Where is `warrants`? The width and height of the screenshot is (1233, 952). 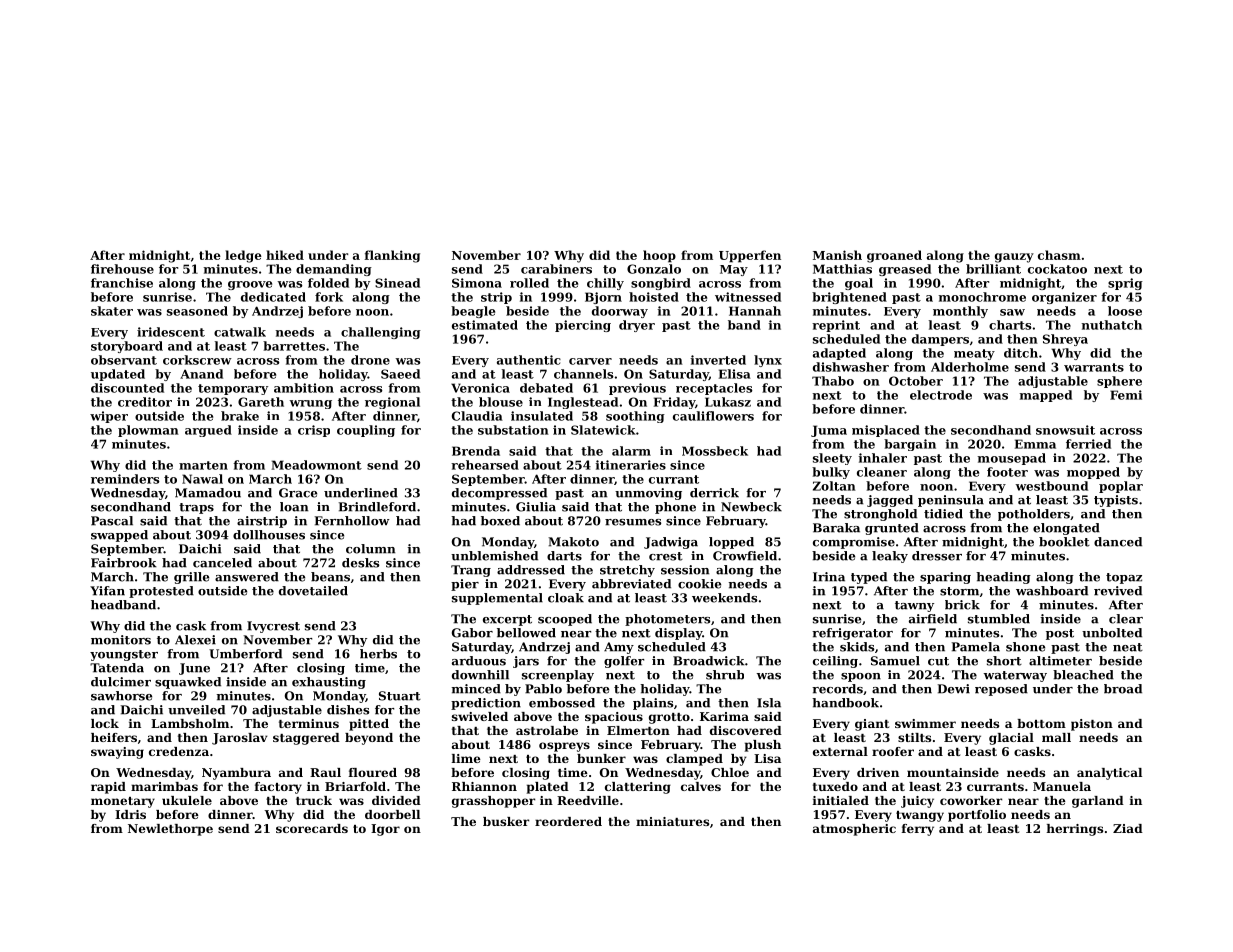 warrants is located at coordinates (1094, 367).
